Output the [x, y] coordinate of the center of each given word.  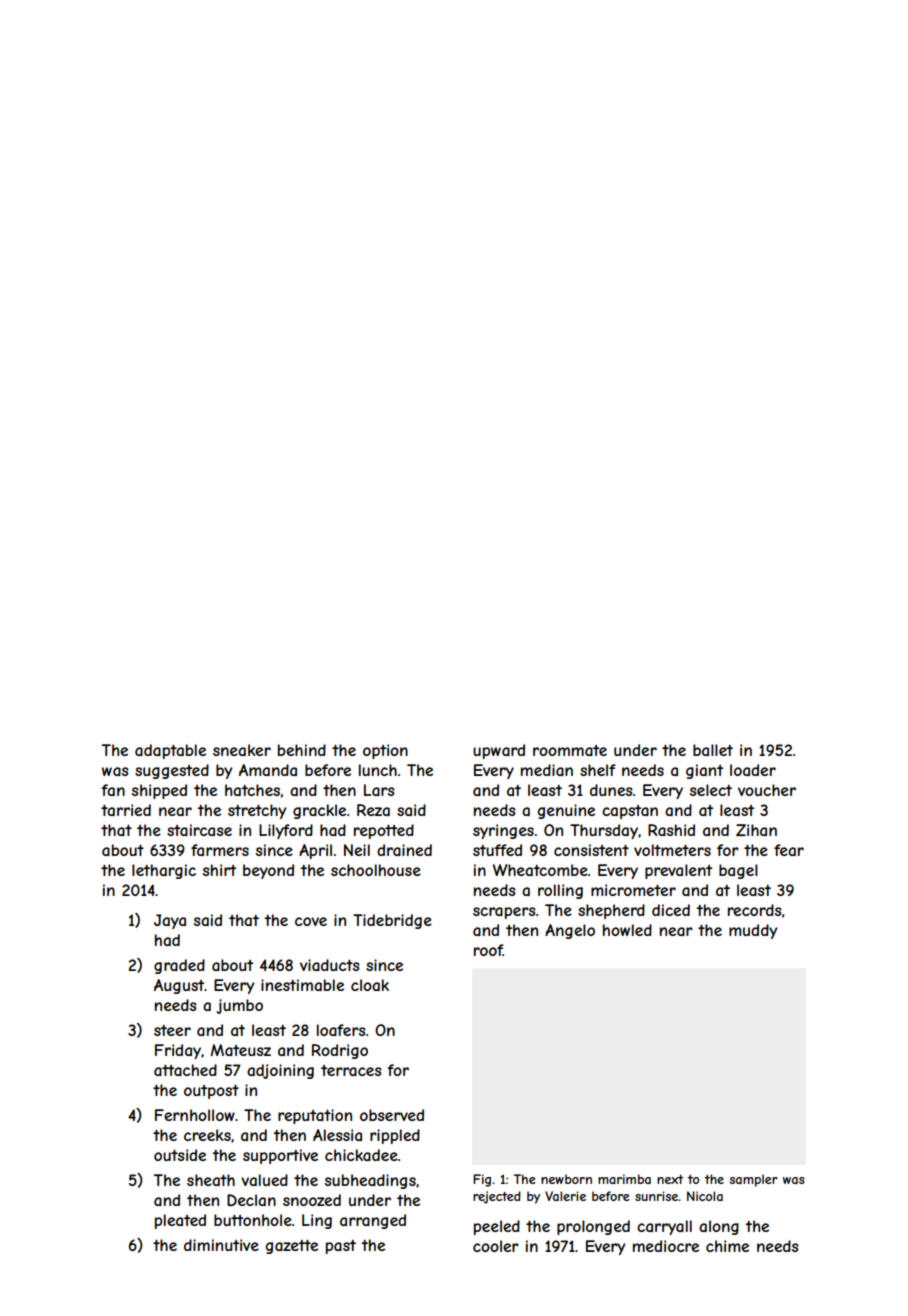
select [711, 790]
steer [172, 1030]
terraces [351, 1070]
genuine [566, 811]
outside [180, 1155]
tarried [126, 810]
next [670, 1179]
